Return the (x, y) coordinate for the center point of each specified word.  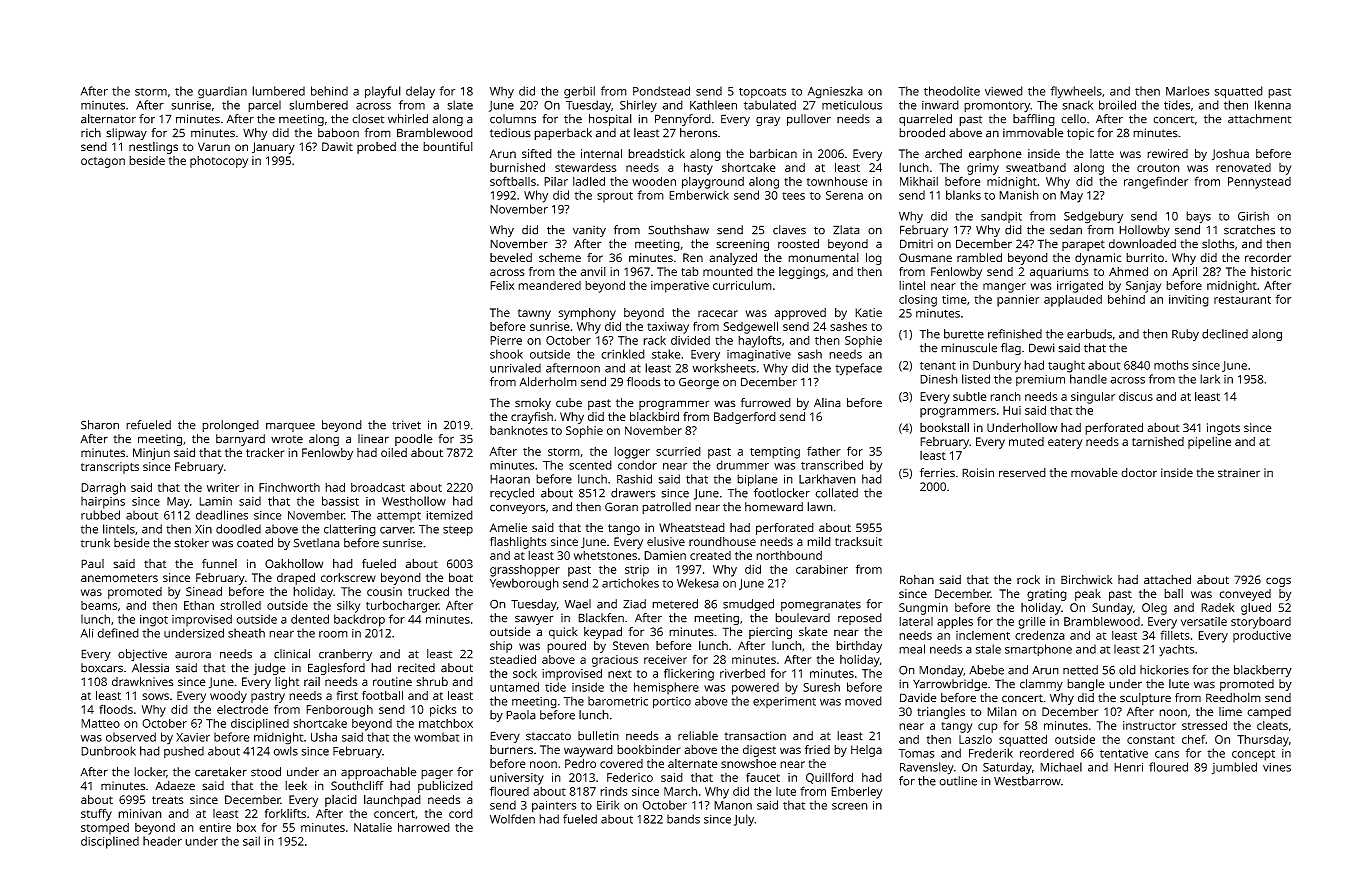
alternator (108, 119)
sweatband (1036, 167)
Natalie (373, 827)
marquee (290, 427)
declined (1225, 334)
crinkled (623, 354)
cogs (1278, 582)
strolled (241, 605)
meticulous (852, 105)
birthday (859, 647)
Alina (827, 403)
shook (506, 354)
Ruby (1185, 335)
